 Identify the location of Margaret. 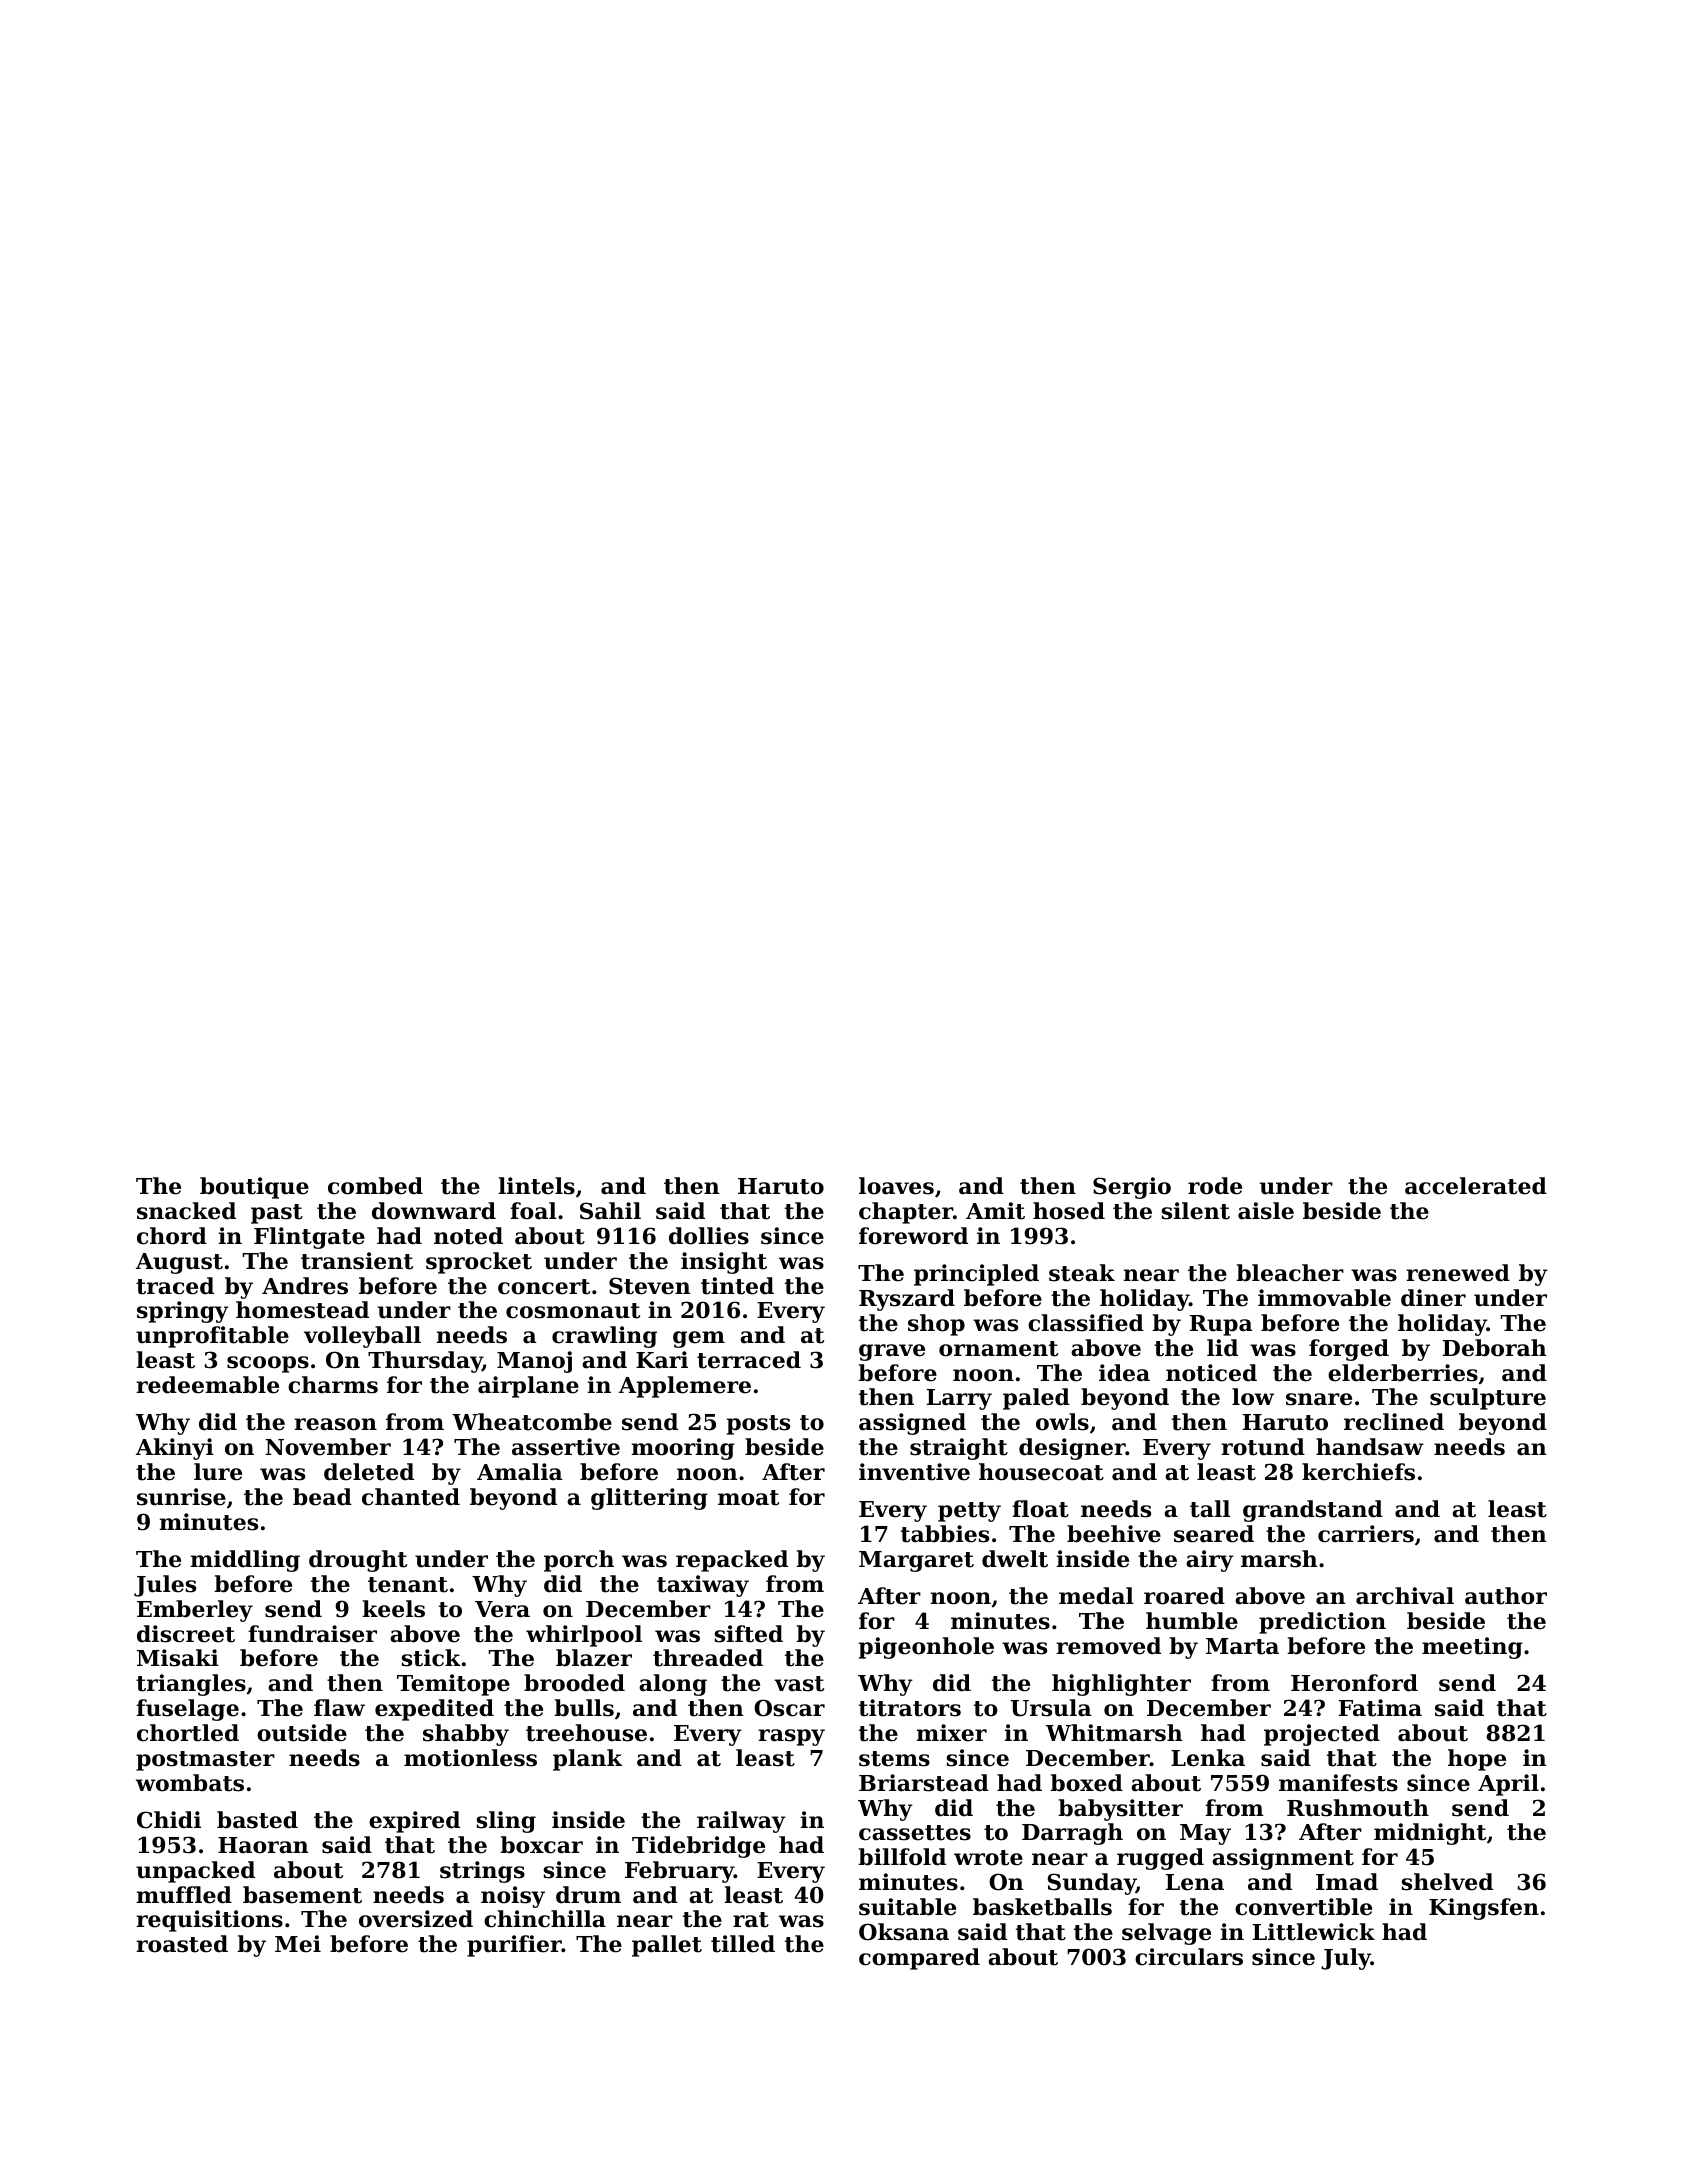
(916, 1561).
